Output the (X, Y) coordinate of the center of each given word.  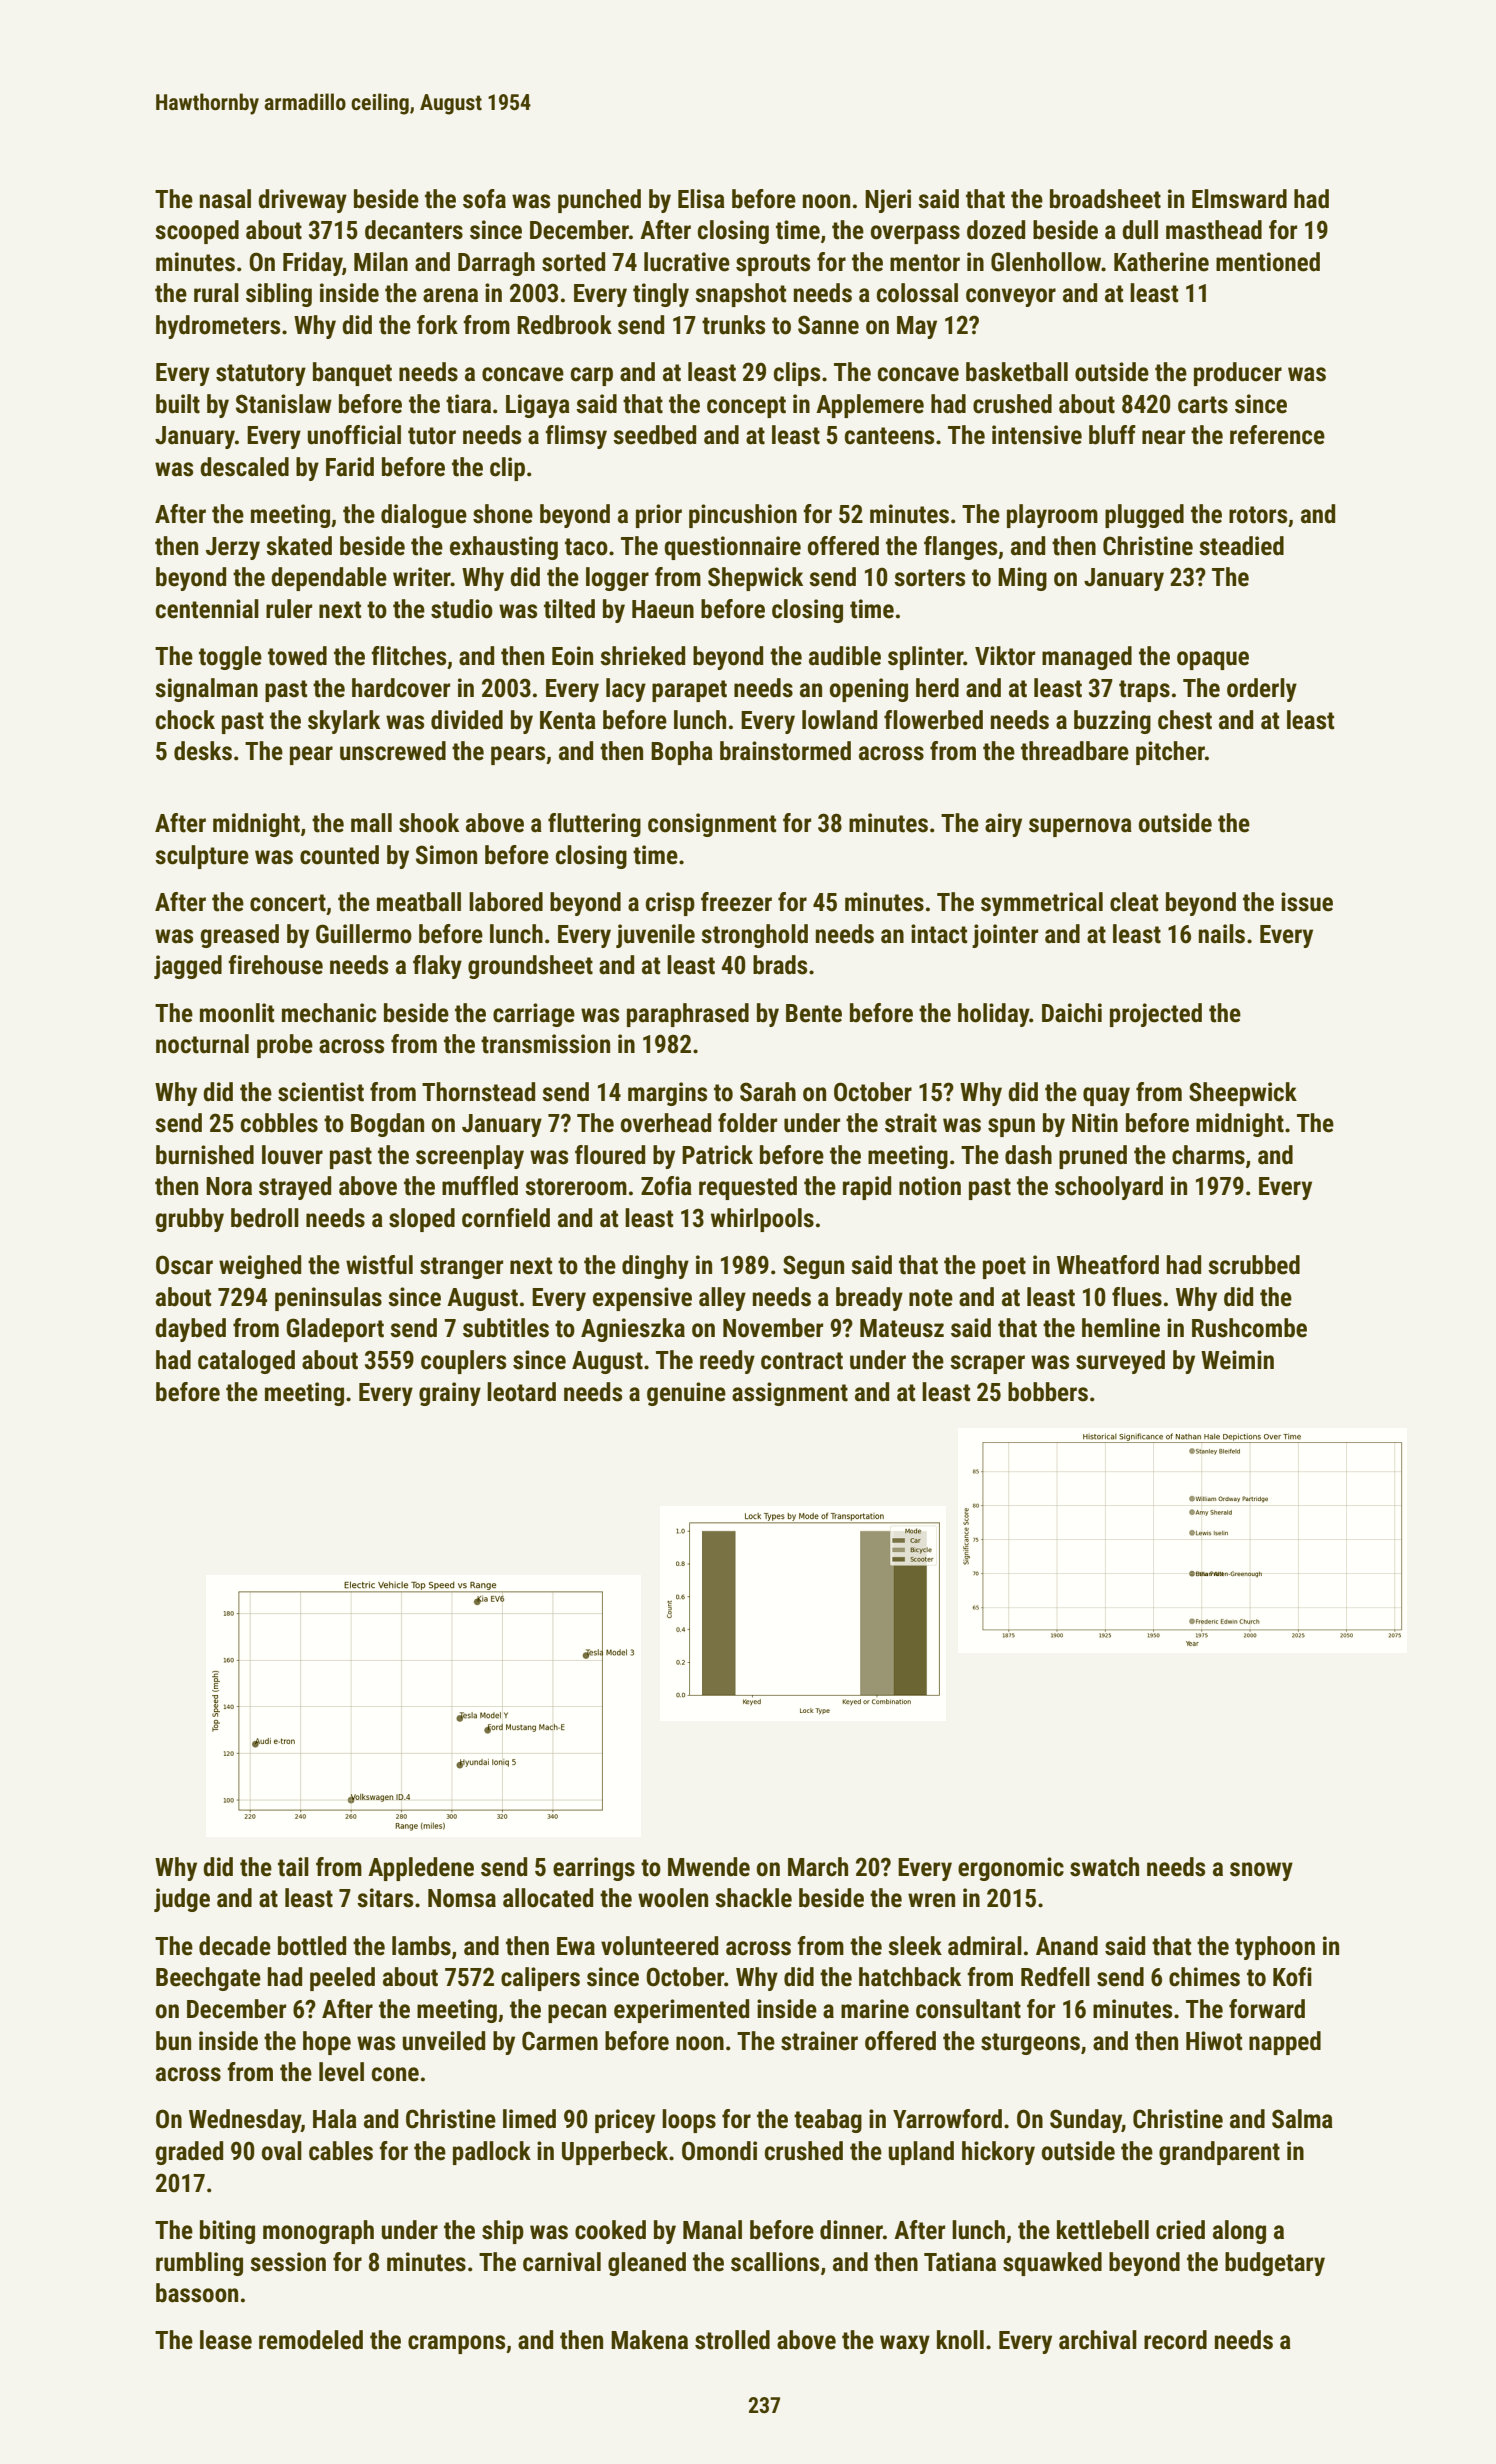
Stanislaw (284, 404)
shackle (753, 1898)
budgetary (1275, 2264)
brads (780, 965)
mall (371, 823)
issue (1307, 902)
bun (173, 2041)
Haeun (663, 609)
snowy (1261, 1871)
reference (1277, 435)
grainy (450, 1394)
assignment (790, 1394)
